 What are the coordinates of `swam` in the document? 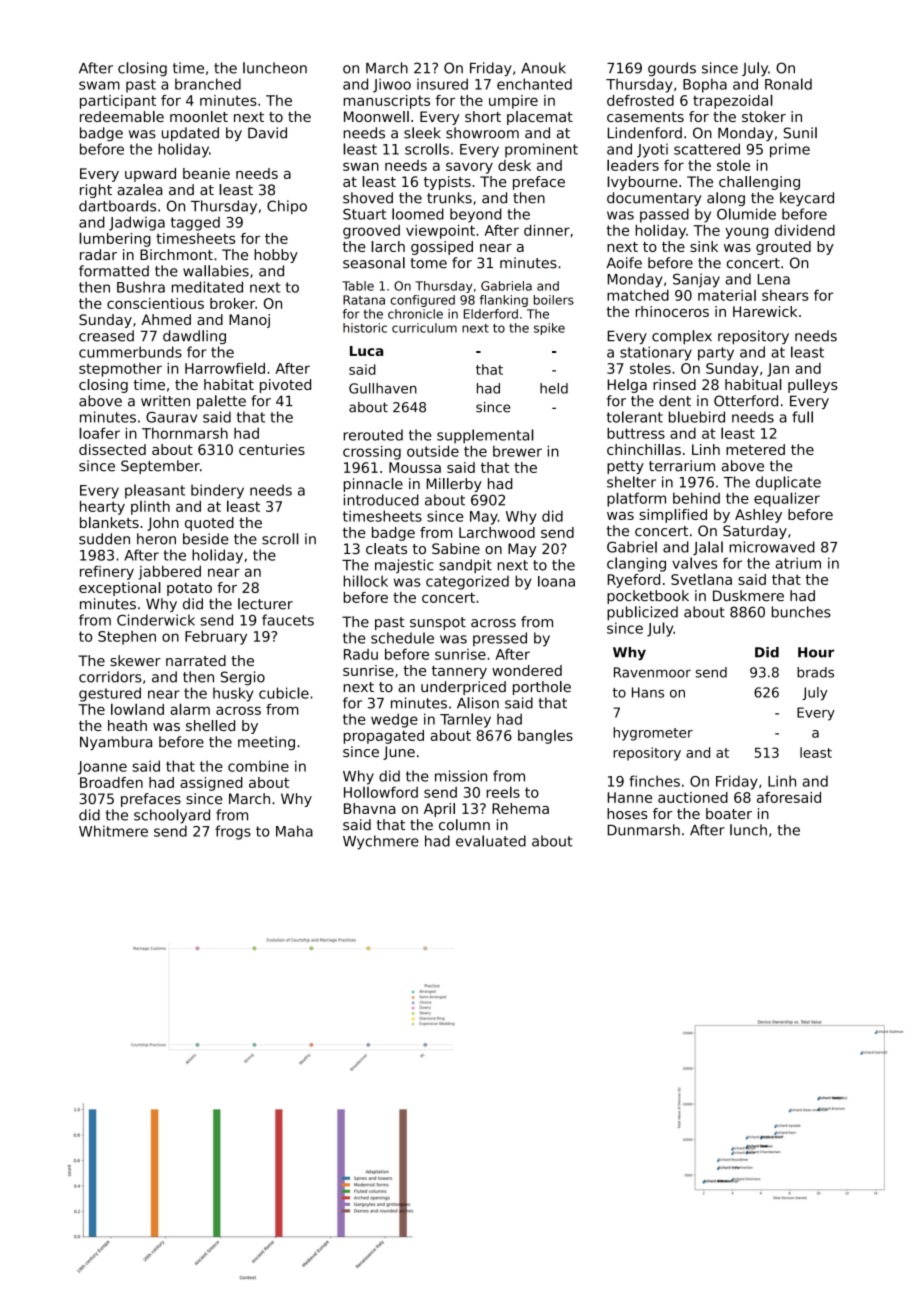 It's located at (99, 85).
